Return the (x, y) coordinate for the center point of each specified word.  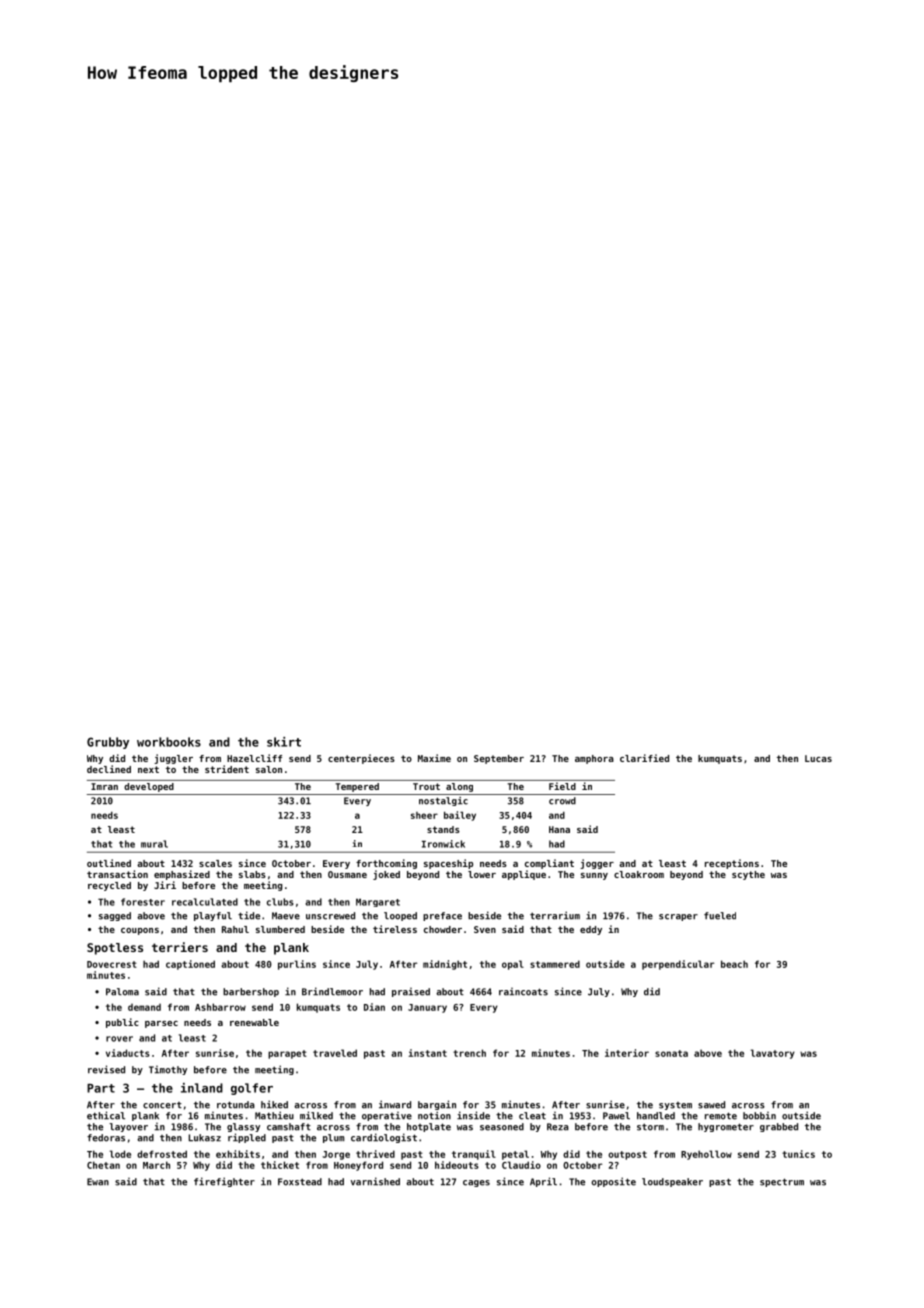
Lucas (818, 758)
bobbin (759, 1116)
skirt (284, 742)
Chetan (103, 1165)
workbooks (169, 742)
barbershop (251, 992)
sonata (671, 1053)
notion (434, 1115)
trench (469, 1053)
